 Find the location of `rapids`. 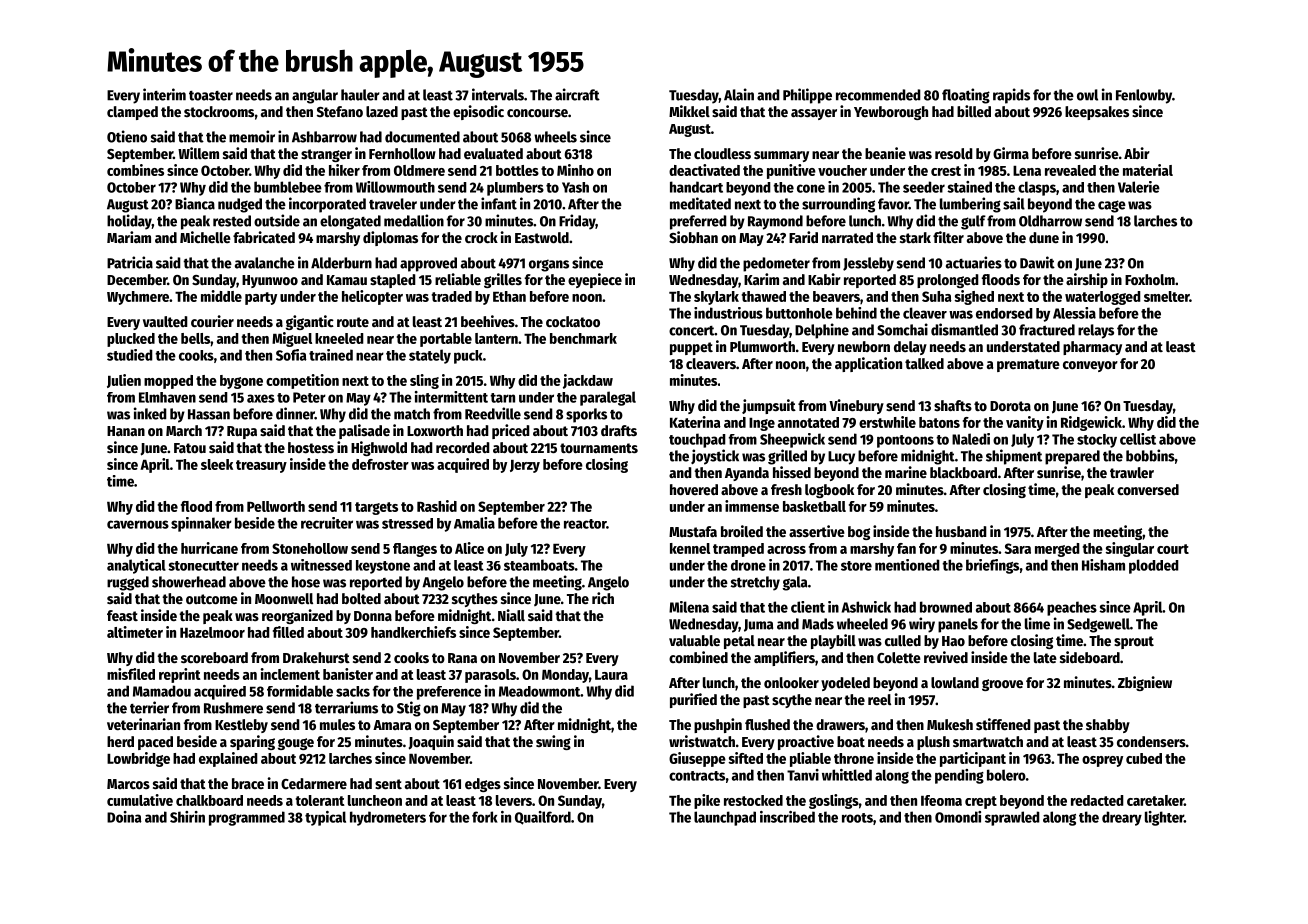

rapids is located at coordinates (1011, 96).
